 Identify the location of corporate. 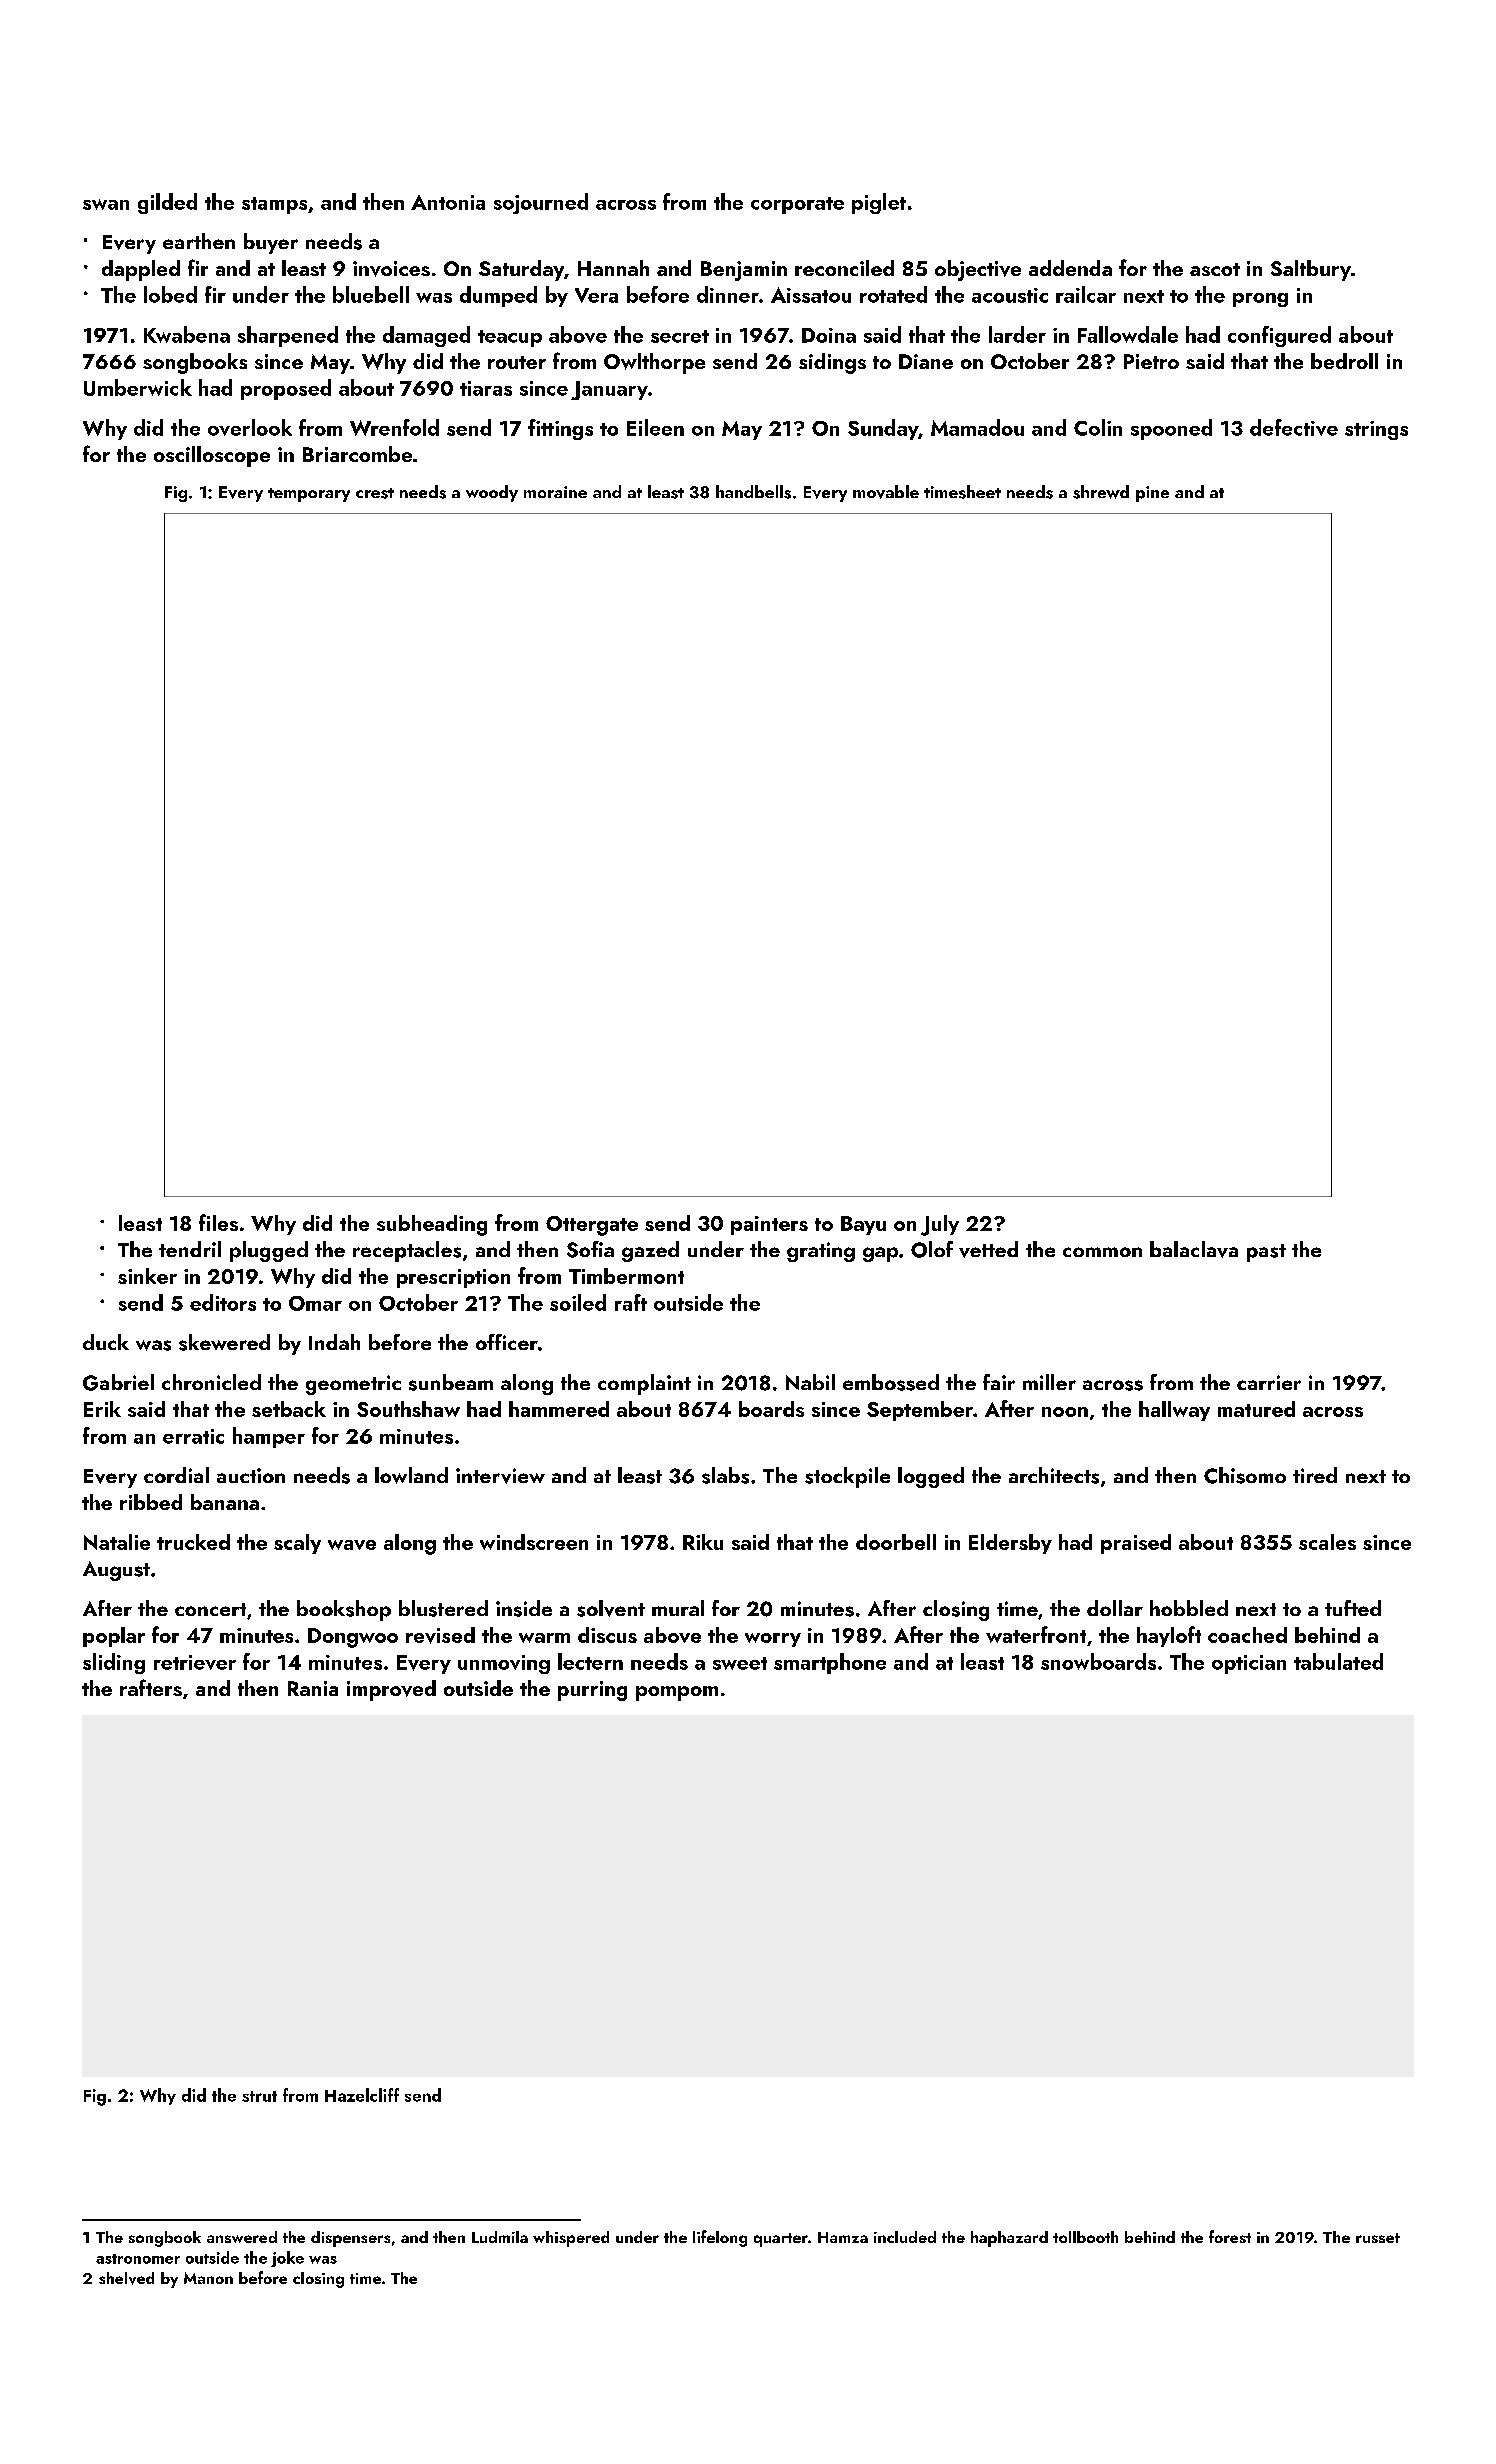
(797, 205).
